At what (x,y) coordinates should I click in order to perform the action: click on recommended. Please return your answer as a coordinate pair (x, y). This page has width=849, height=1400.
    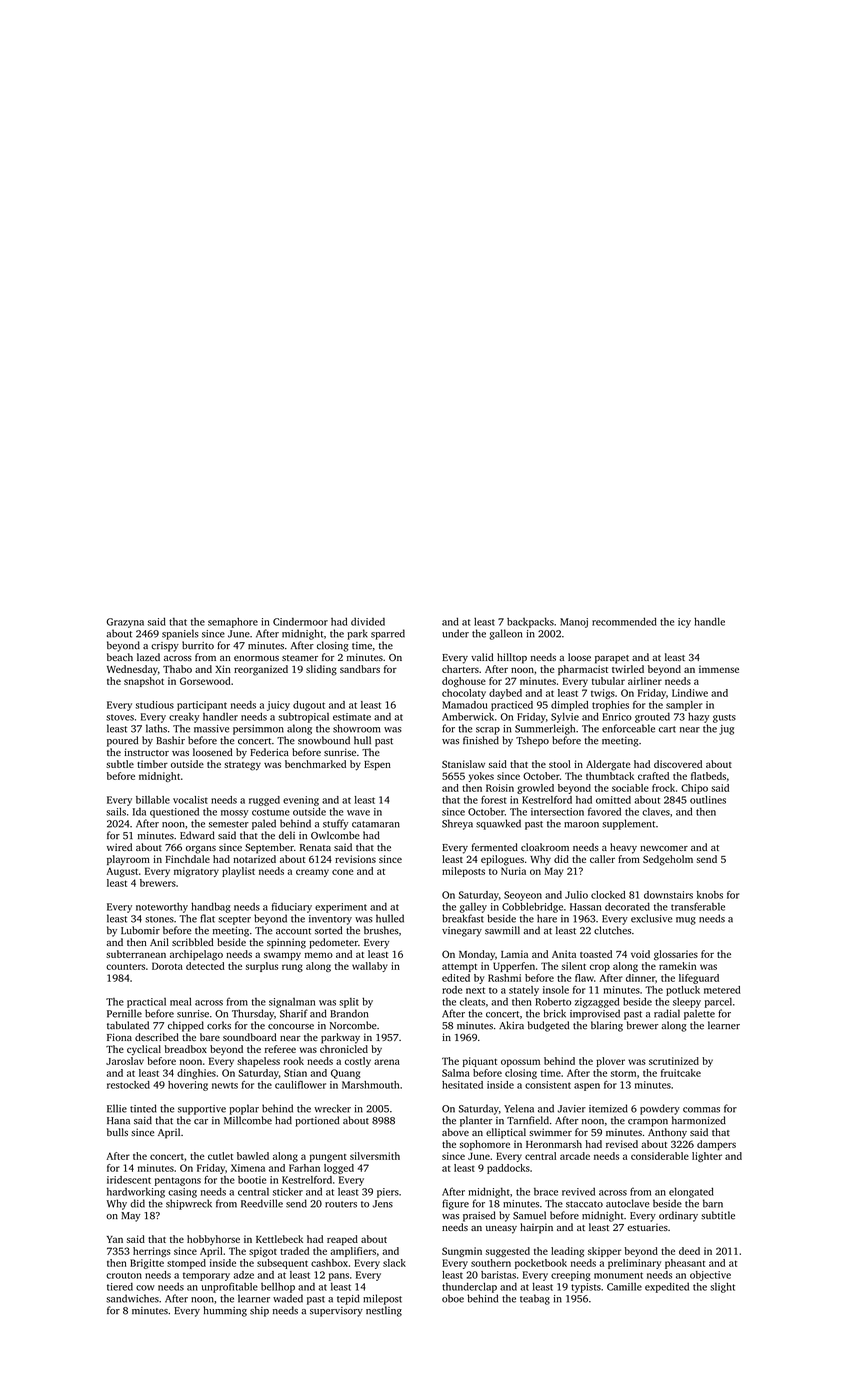
    Looking at the image, I should click on (624, 621).
